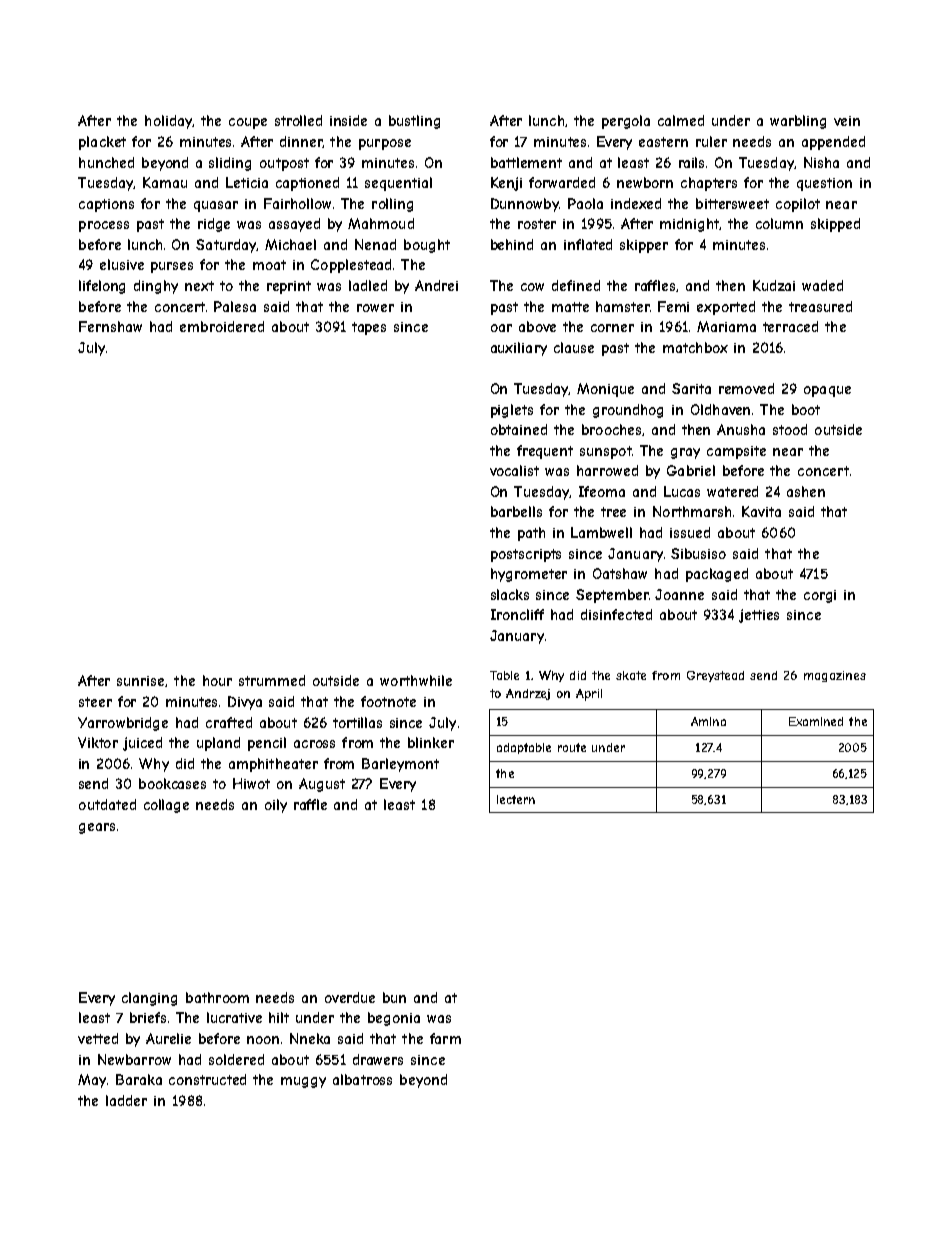  Describe the element at coordinates (519, 349) in the screenshot. I see `auxiliary` at that location.
